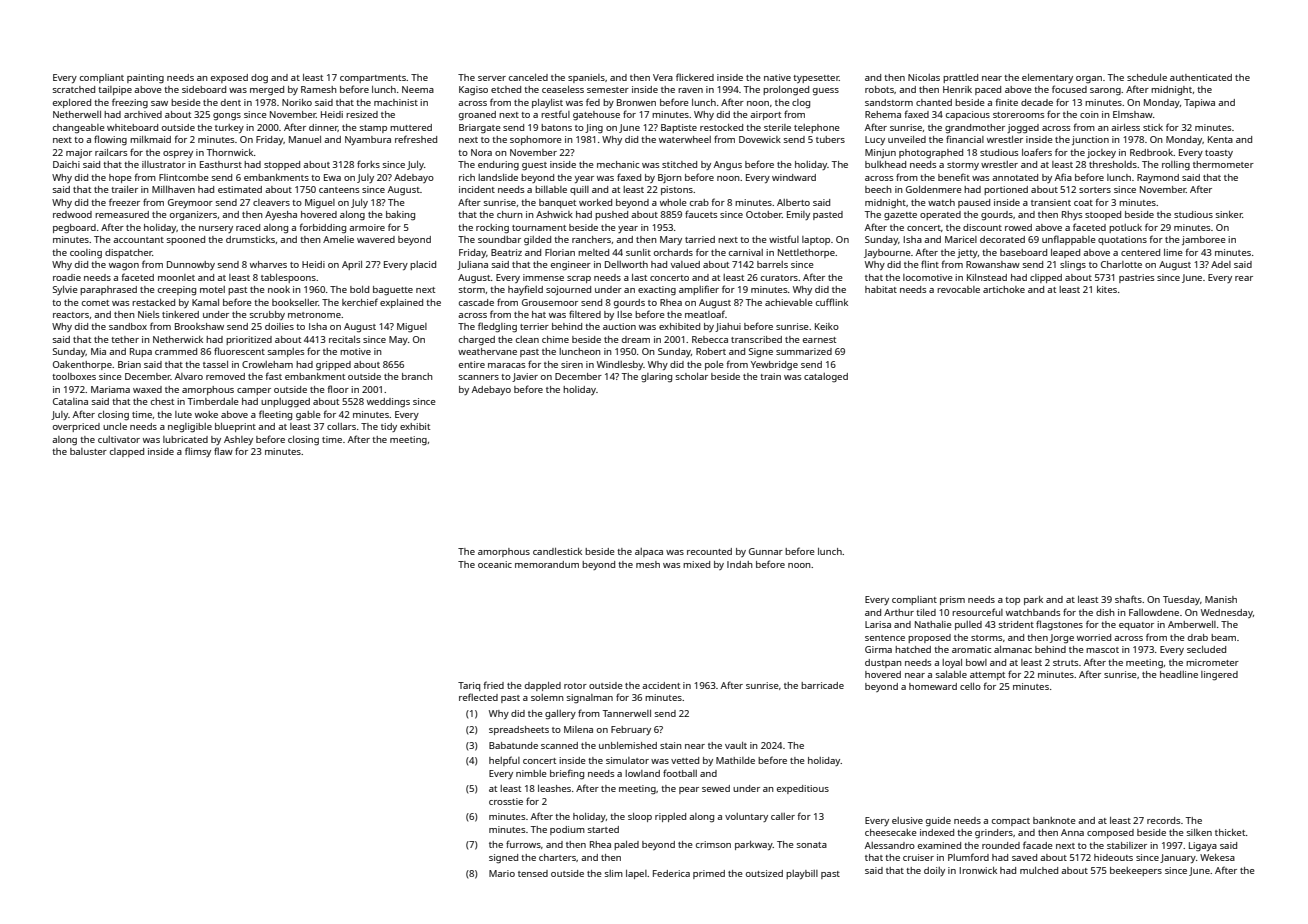 The width and height of the screenshot is (1308, 924). What do you see at coordinates (1037, 152) in the screenshot?
I see `loafers` at bounding box center [1037, 152].
